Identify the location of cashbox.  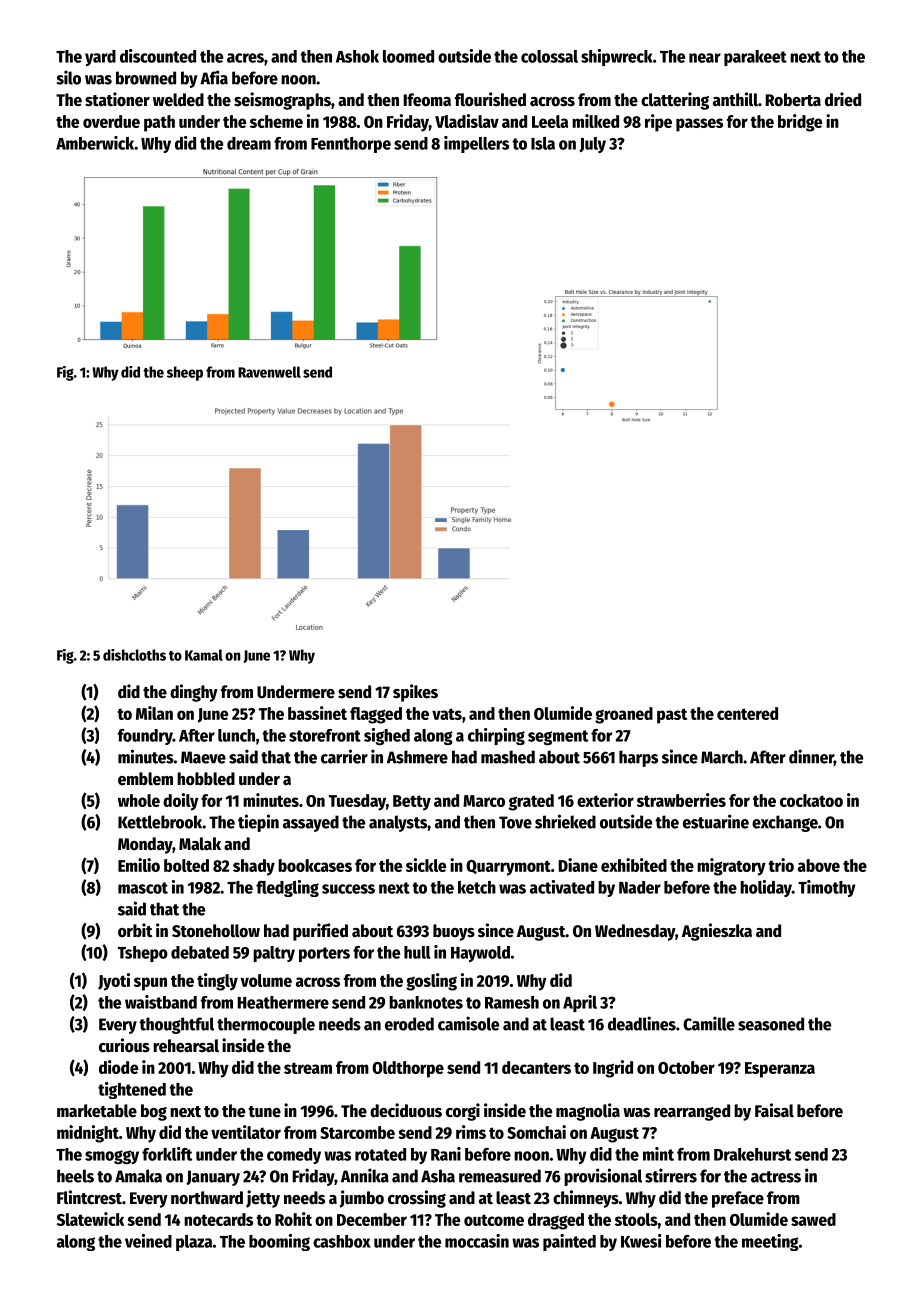
(342, 1241).
